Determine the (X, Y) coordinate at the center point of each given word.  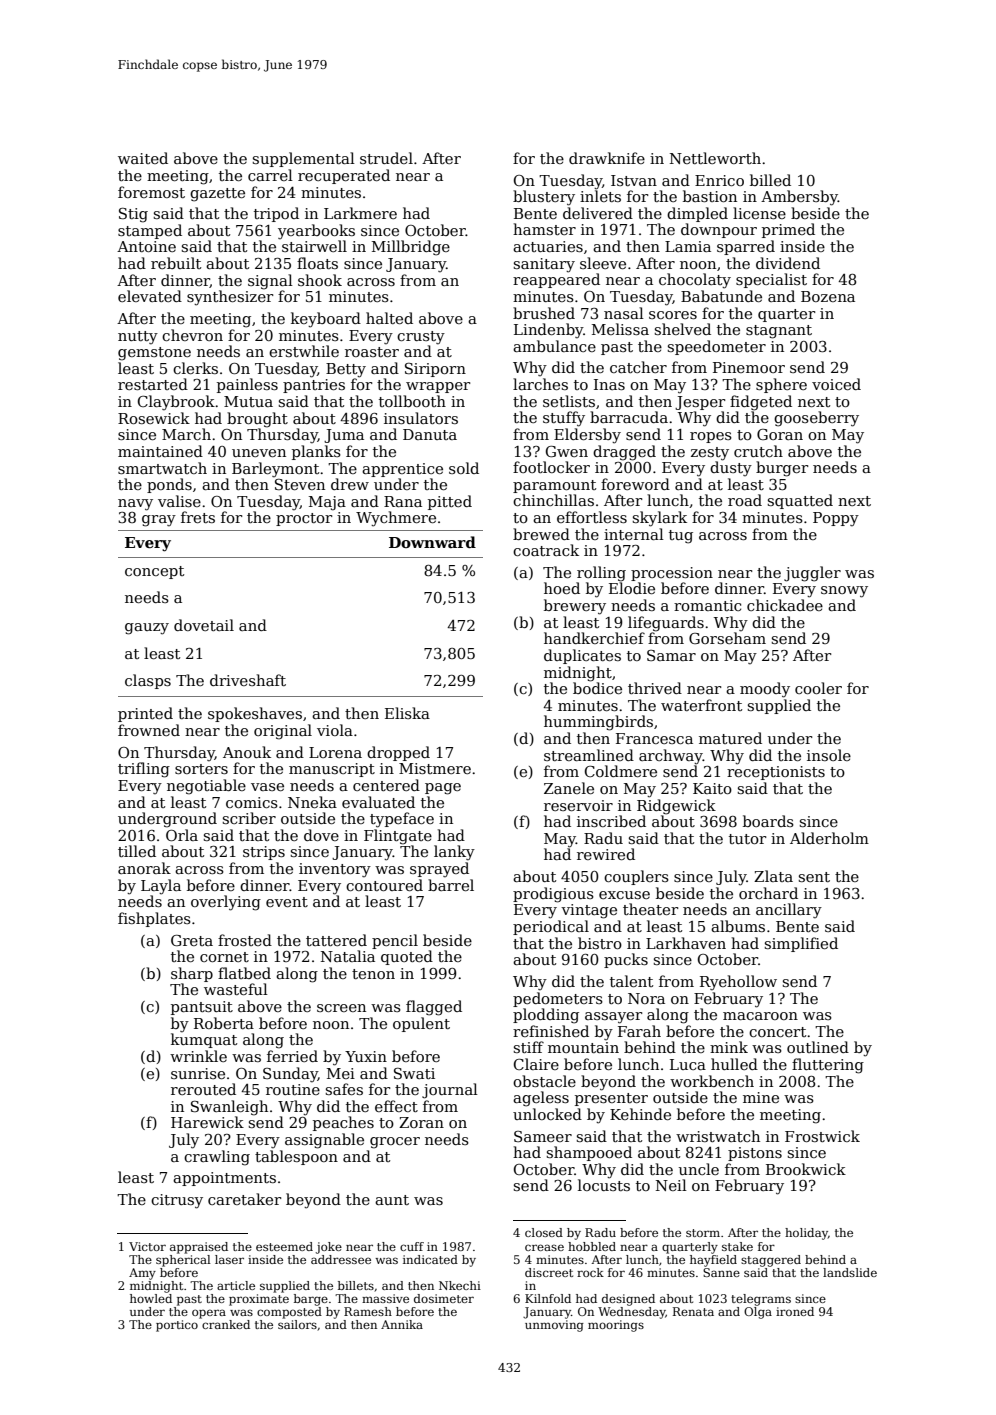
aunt (392, 1200)
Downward (432, 542)
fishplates (154, 919)
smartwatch (162, 468)
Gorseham (727, 638)
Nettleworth (715, 158)
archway (671, 757)
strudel (386, 158)
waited (143, 158)
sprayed (439, 870)
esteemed (284, 1246)
